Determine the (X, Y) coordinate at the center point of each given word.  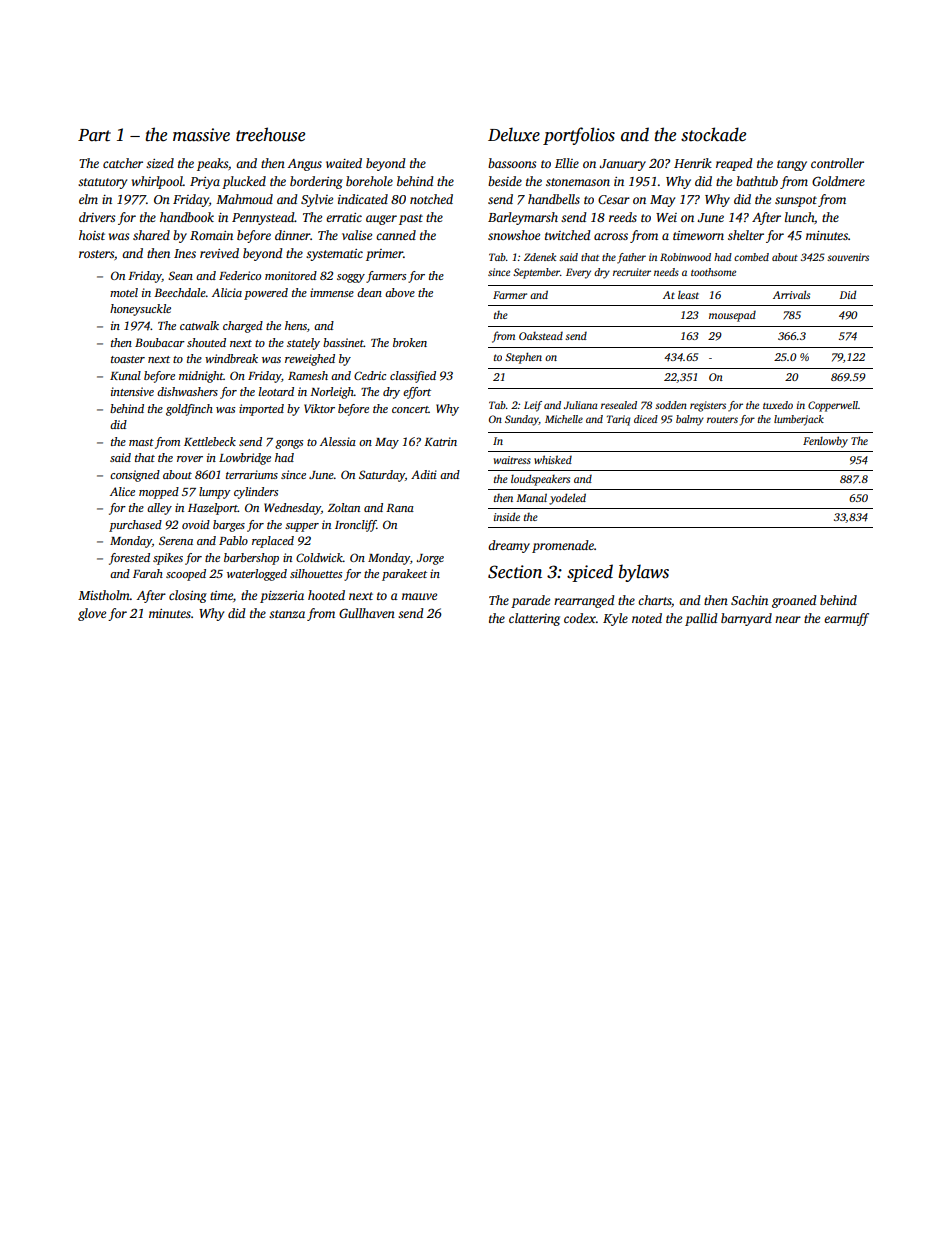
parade (530, 601)
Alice (122, 491)
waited (344, 163)
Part (94, 135)
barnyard (746, 619)
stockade (713, 134)
